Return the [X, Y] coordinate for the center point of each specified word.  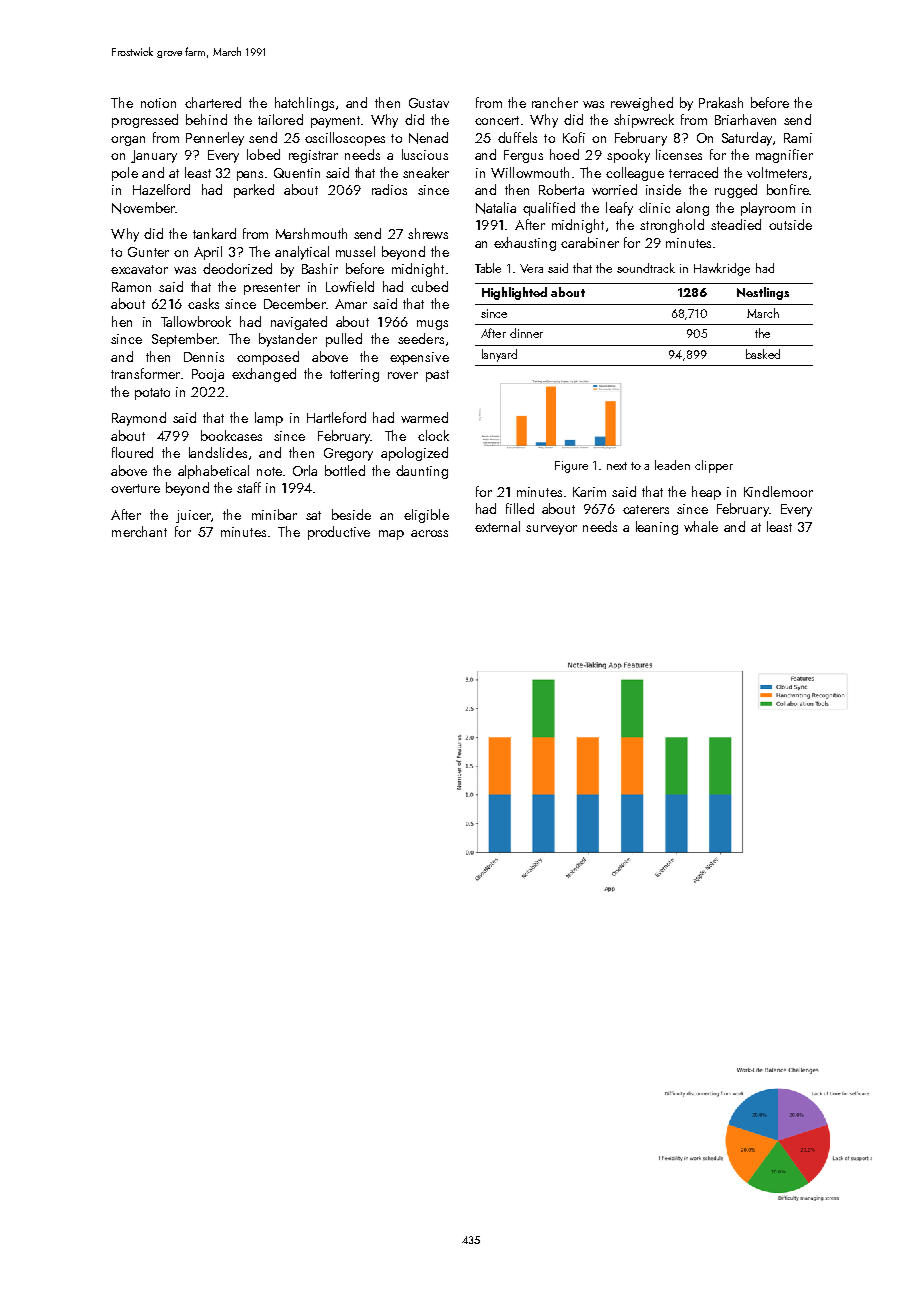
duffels [517, 137]
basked [763, 354]
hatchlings [304, 104]
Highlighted [514, 293]
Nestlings [763, 293]
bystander [288, 340]
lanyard [499, 355]
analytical [302, 253]
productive [339, 533]
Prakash [721, 102]
